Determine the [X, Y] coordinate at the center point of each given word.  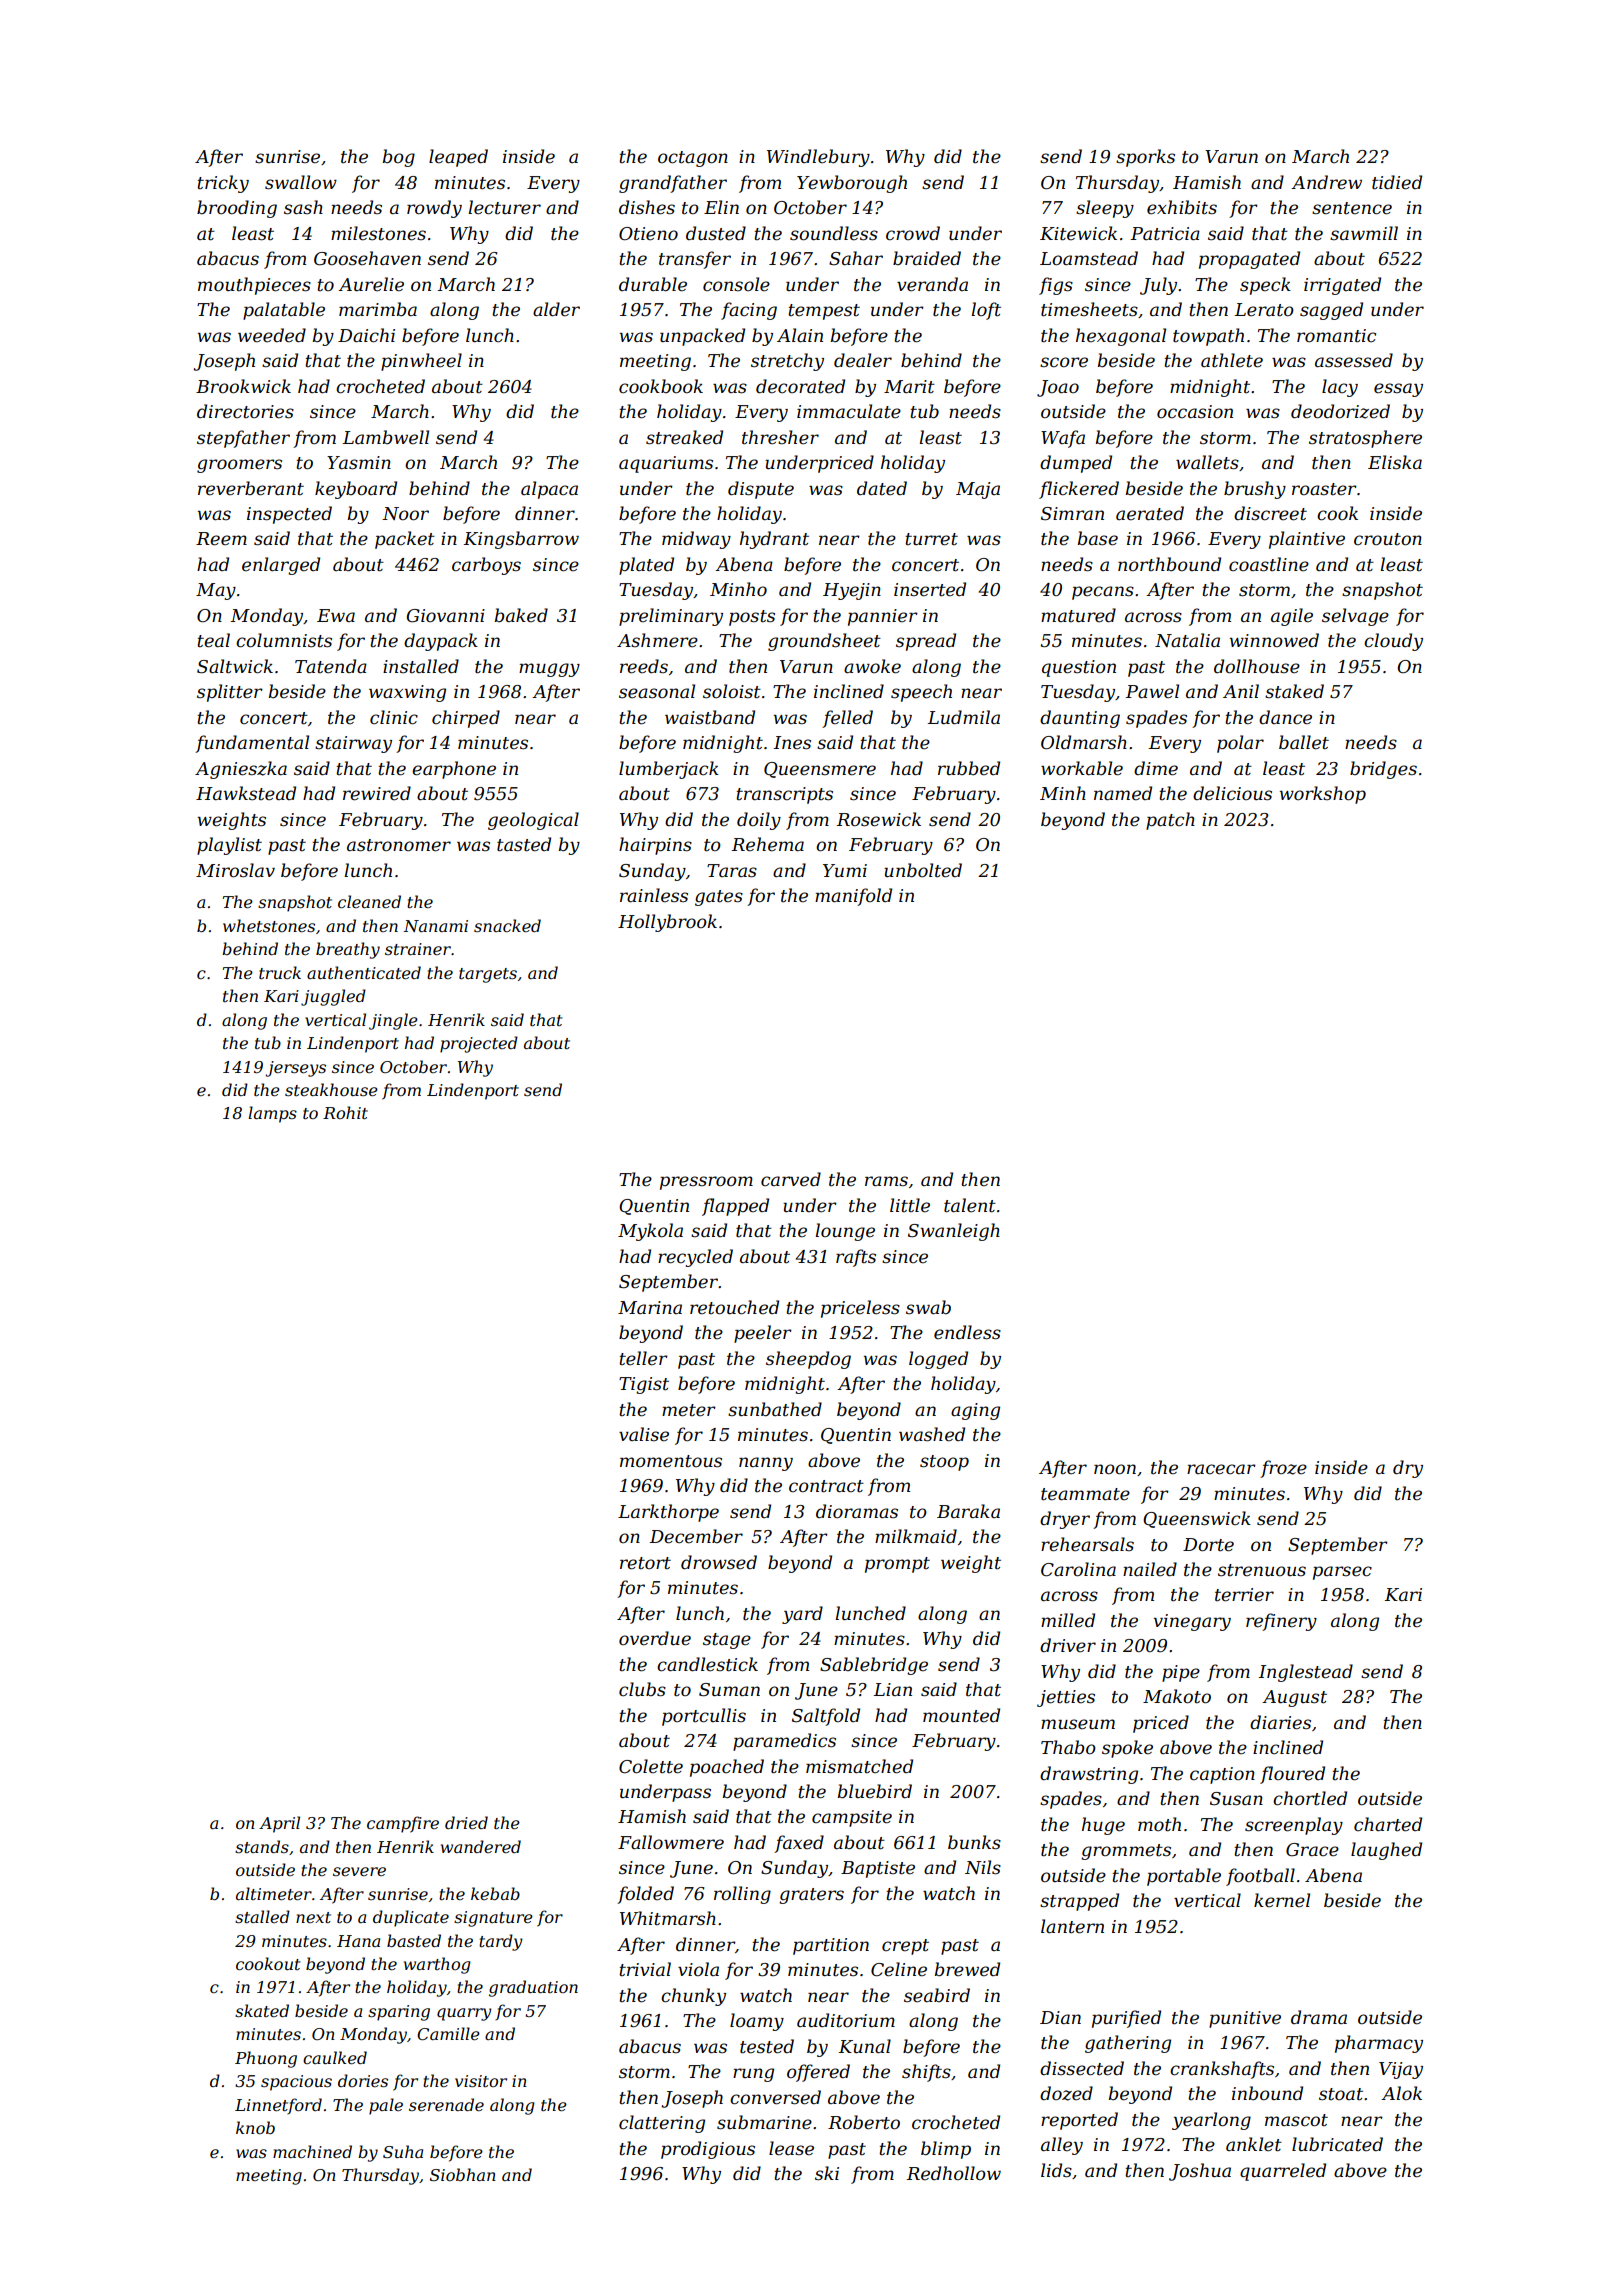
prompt [897, 1565]
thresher [780, 437]
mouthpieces [254, 286]
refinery [1281, 1622]
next [313, 1917]
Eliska [1395, 462]
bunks [974, 1842]
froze [1283, 1469]
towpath [1208, 337]
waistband [710, 717]
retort [645, 1563]
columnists [284, 640]
